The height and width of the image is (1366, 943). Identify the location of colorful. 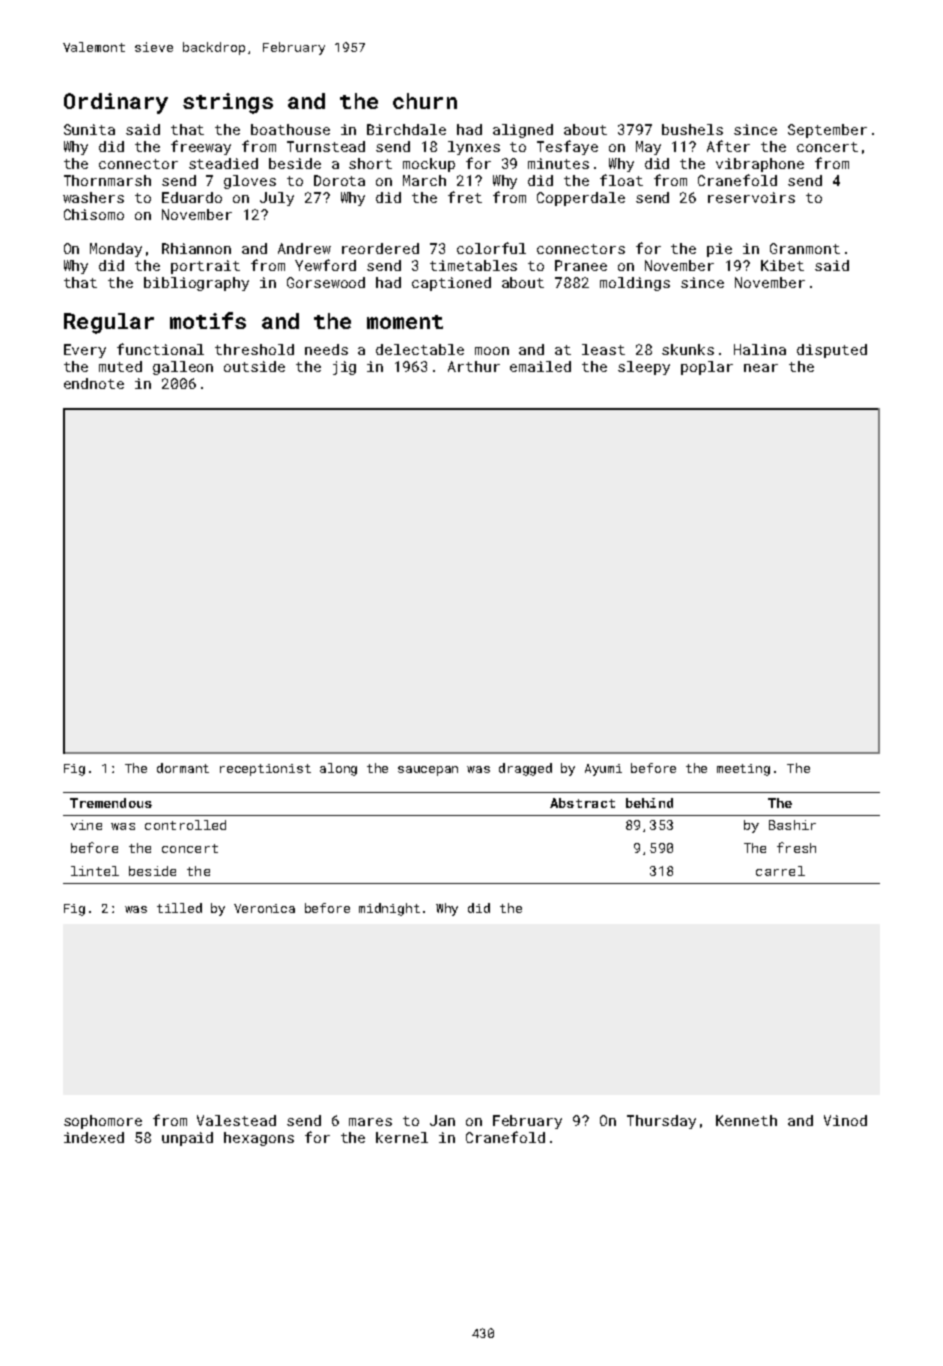
(491, 248).
